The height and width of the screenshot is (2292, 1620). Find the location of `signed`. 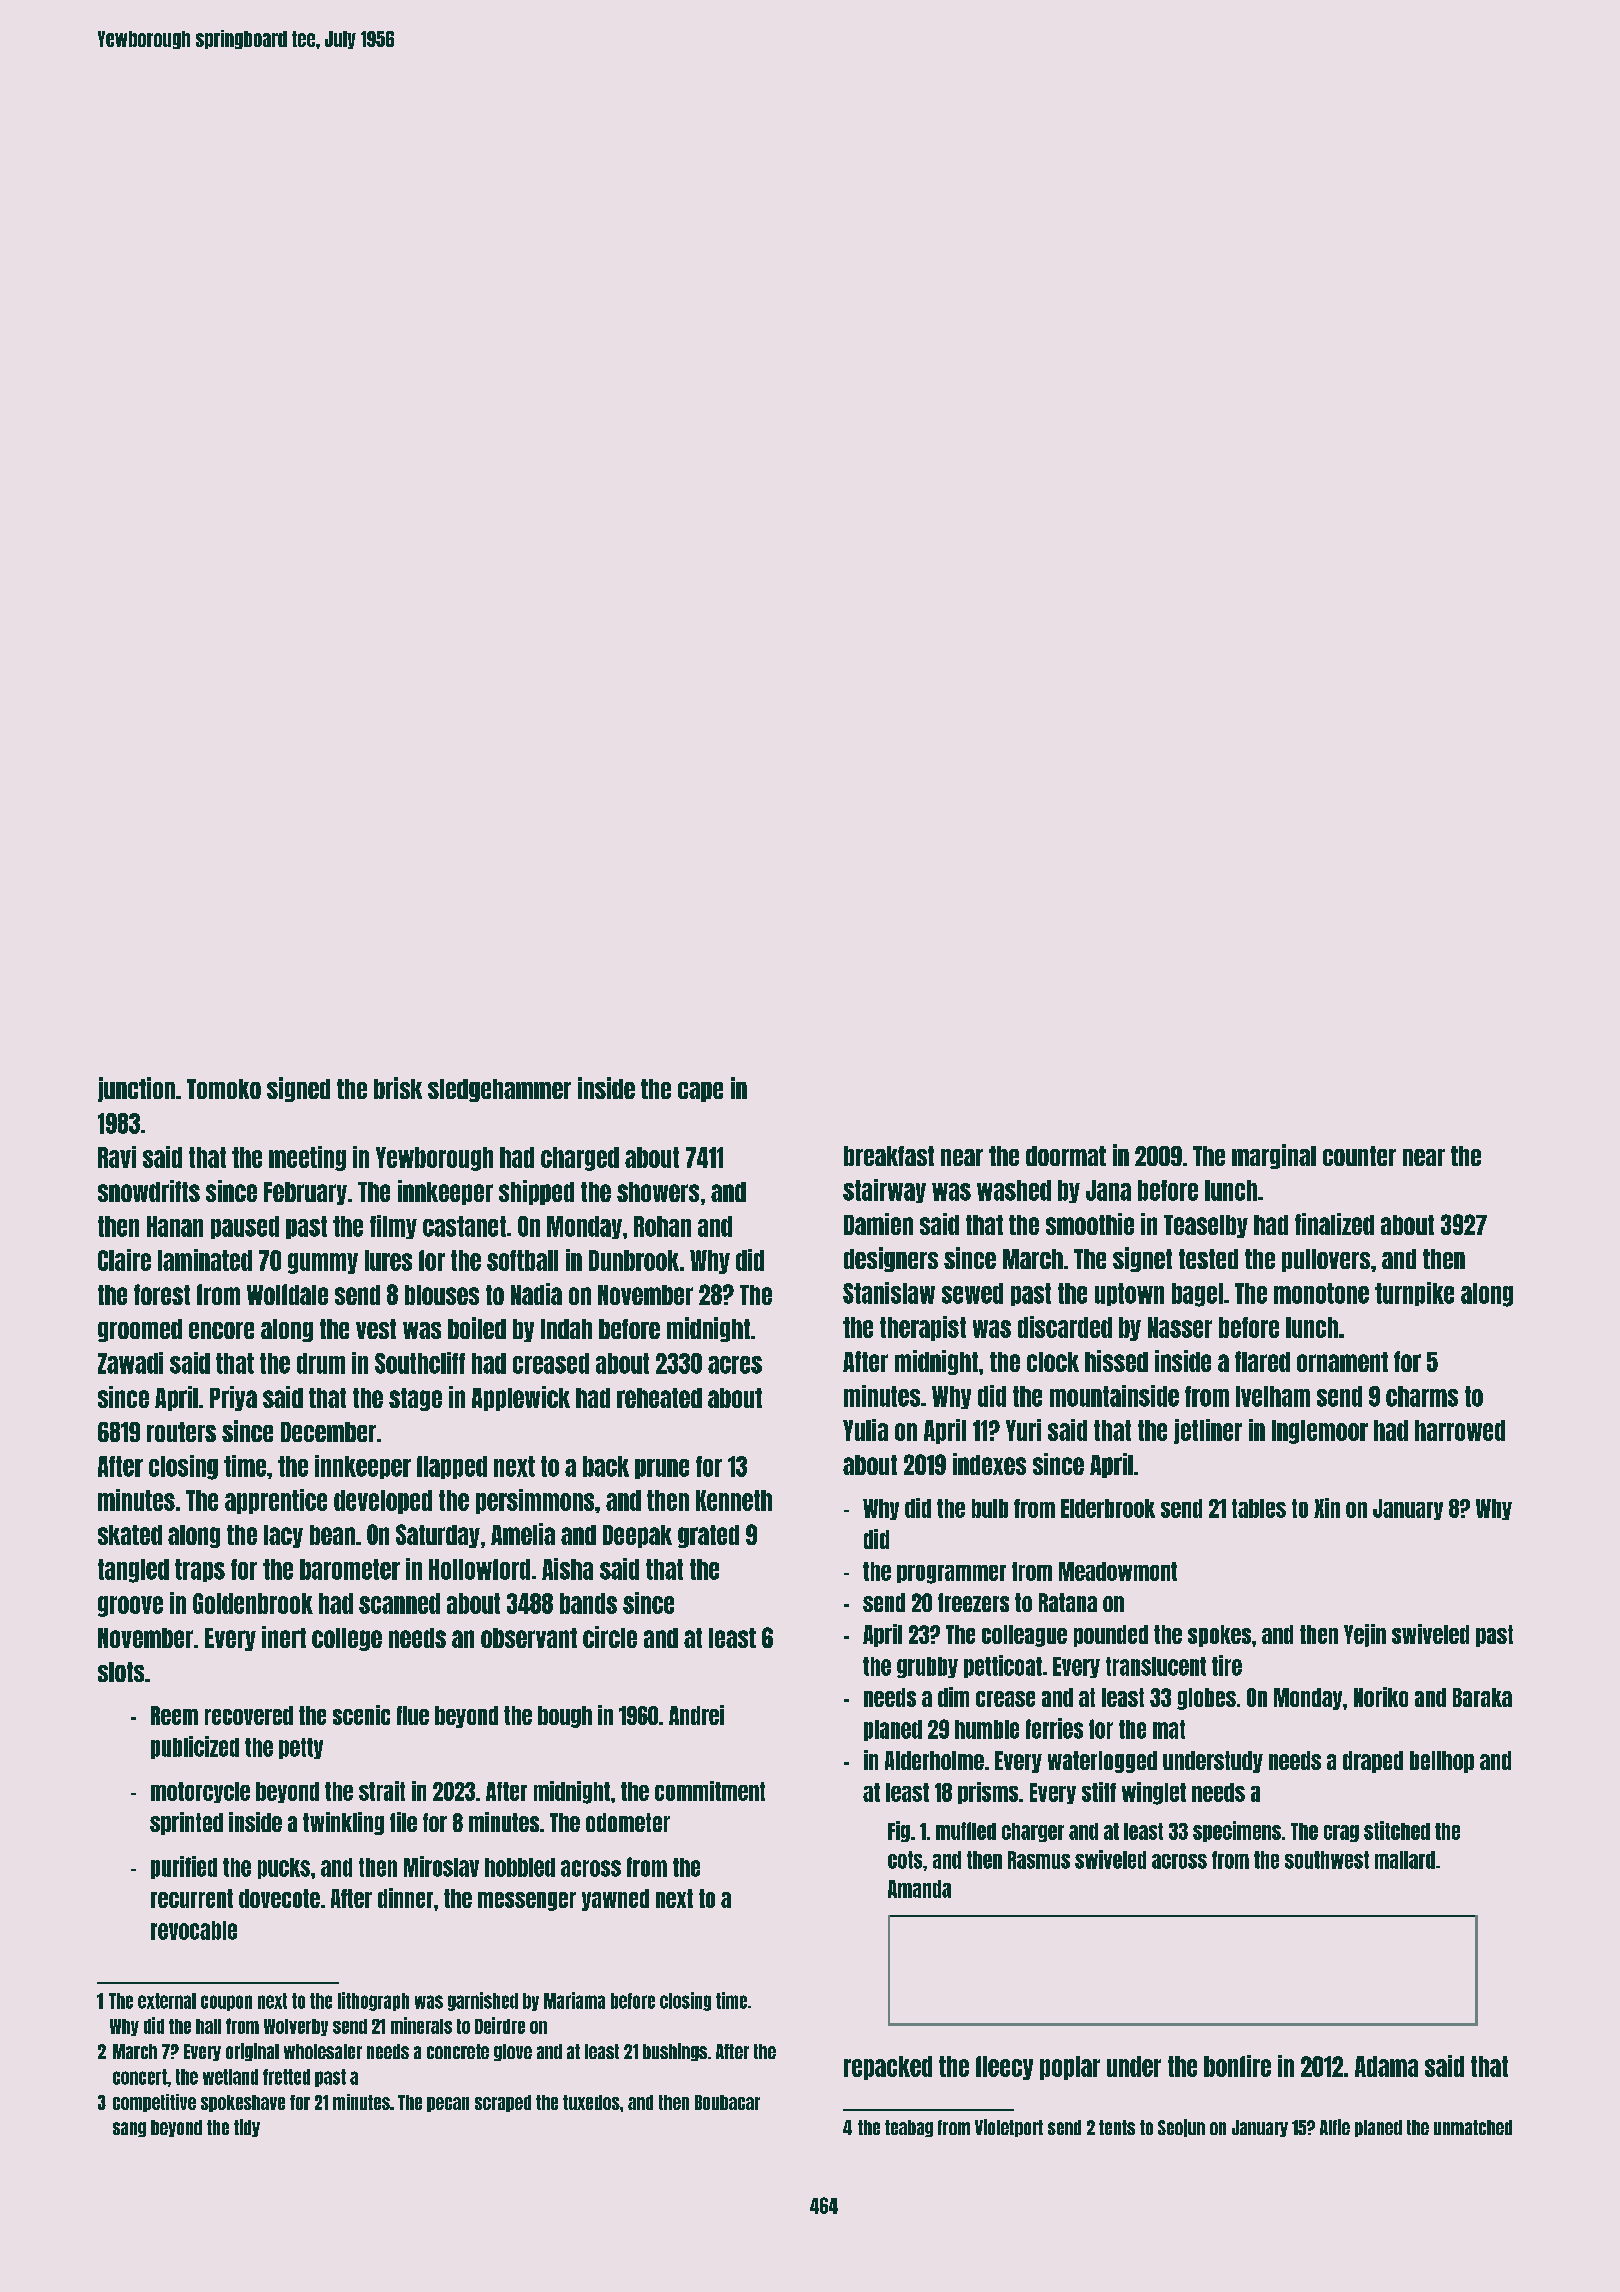

signed is located at coordinates (298, 1089).
